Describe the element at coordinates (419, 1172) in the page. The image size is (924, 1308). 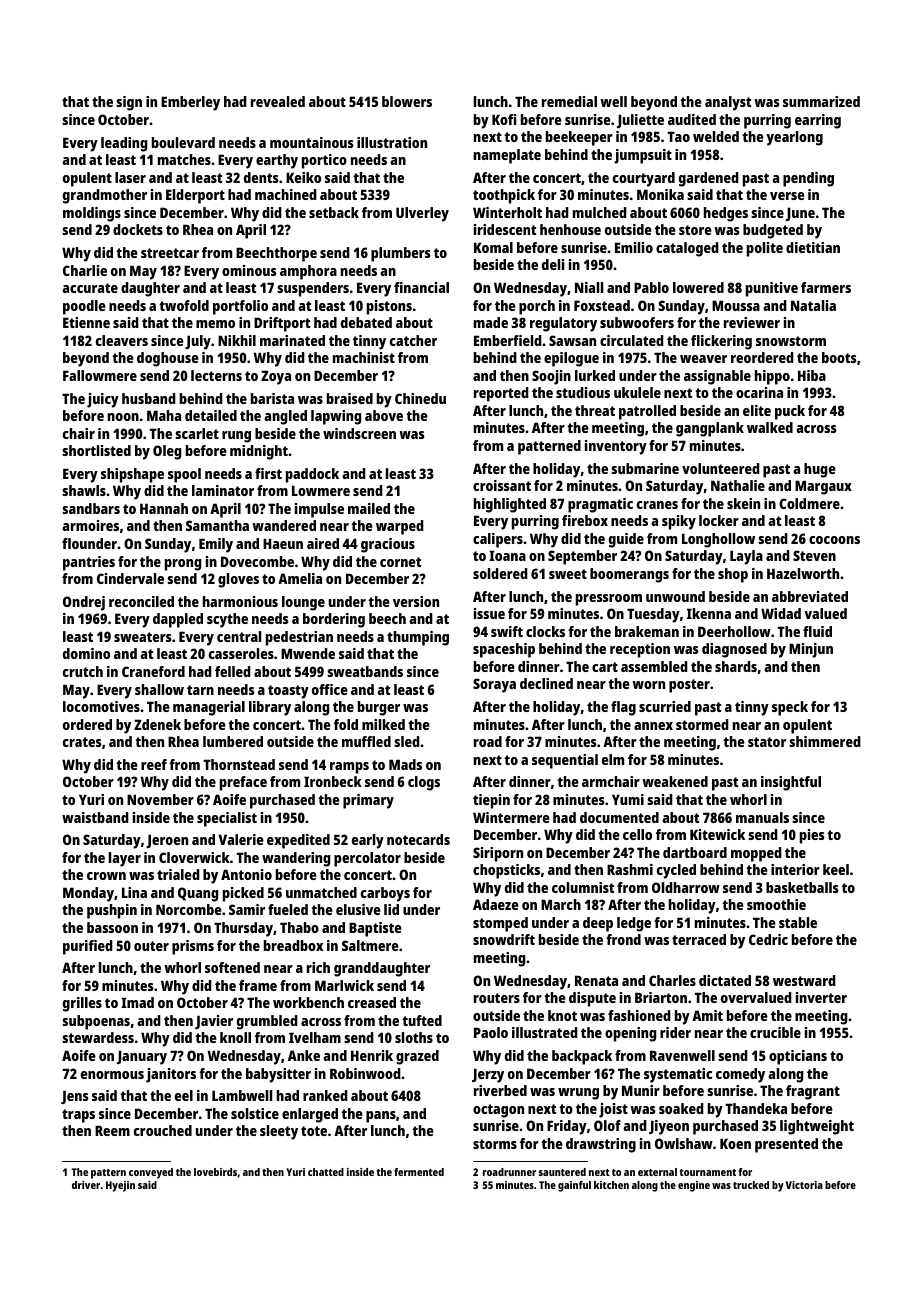
I see `fermented` at that location.
